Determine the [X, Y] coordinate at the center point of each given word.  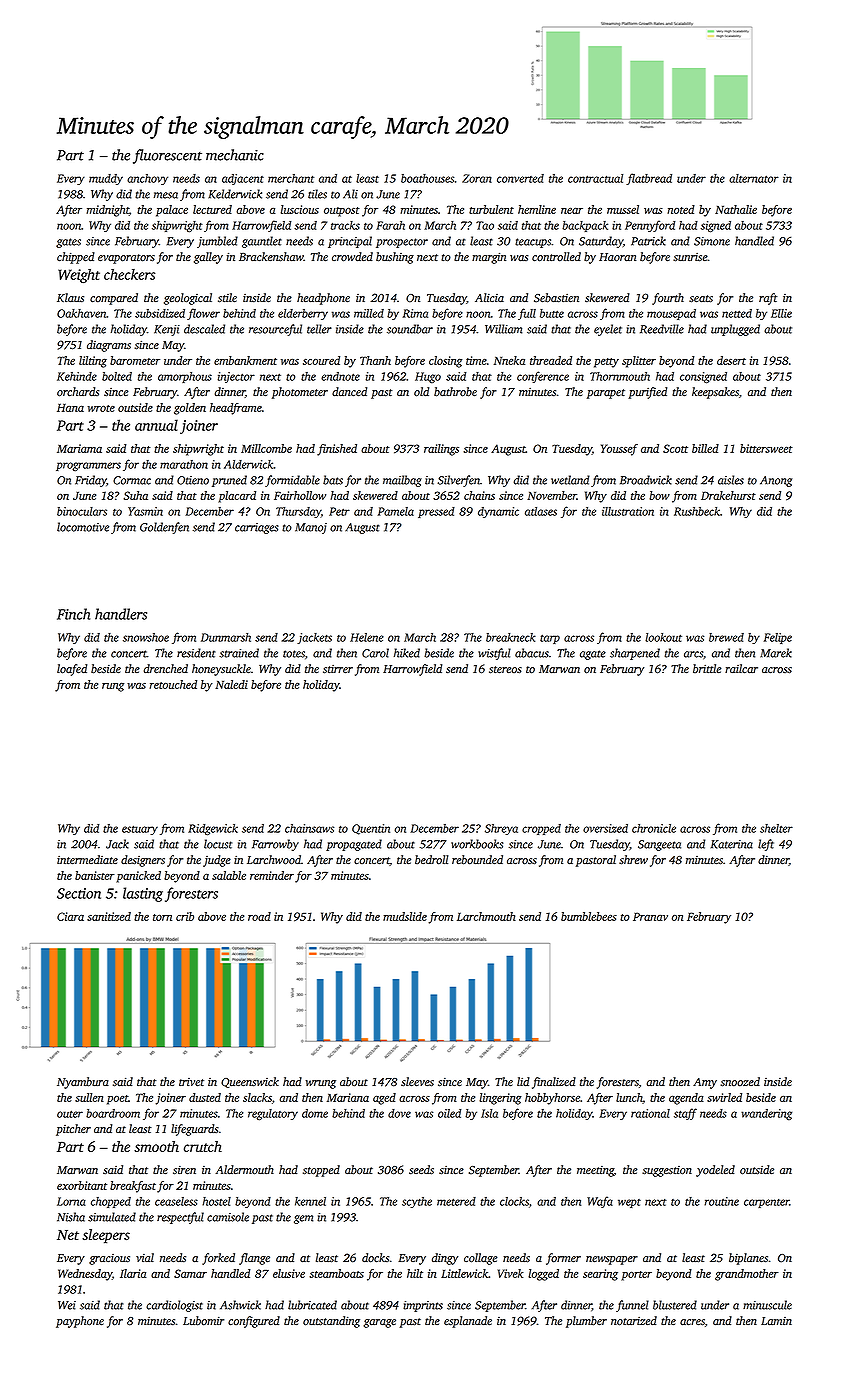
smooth [156, 1146]
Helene [367, 637]
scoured [321, 360]
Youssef [619, 450]
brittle [707, 668]
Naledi [231, 684]
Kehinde [77, 376]
